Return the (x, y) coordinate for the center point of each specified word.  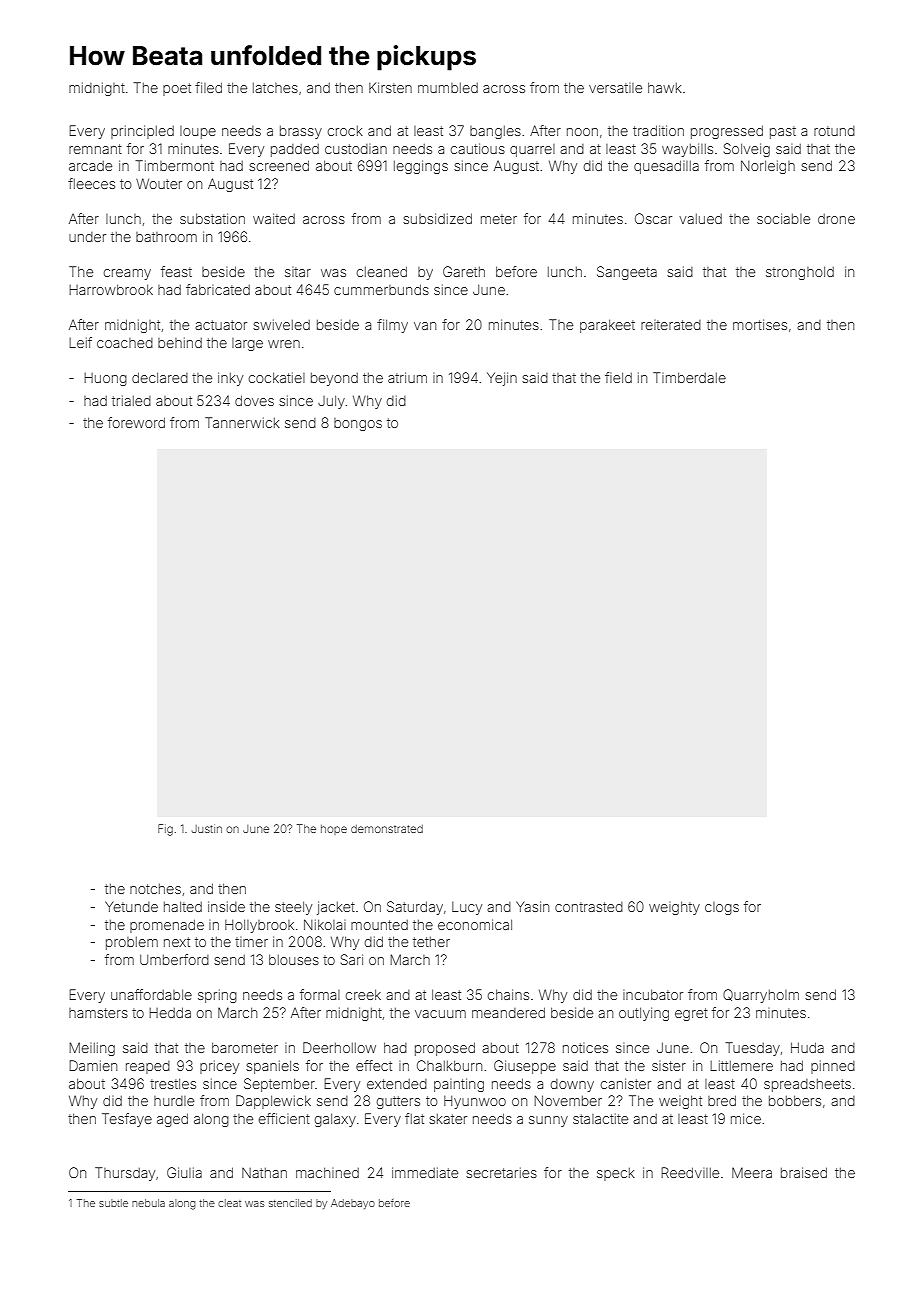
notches (155, 889)
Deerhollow (339, 1047)
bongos (358, 424)
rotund (834, 131)
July (331, 402)
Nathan (264, 1172)
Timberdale (689, 377)
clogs (722, 908)
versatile (615, 88)
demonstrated (387, 829)
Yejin (502, 379)
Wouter (159, 183)
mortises (760, 324)
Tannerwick (242, 422)
